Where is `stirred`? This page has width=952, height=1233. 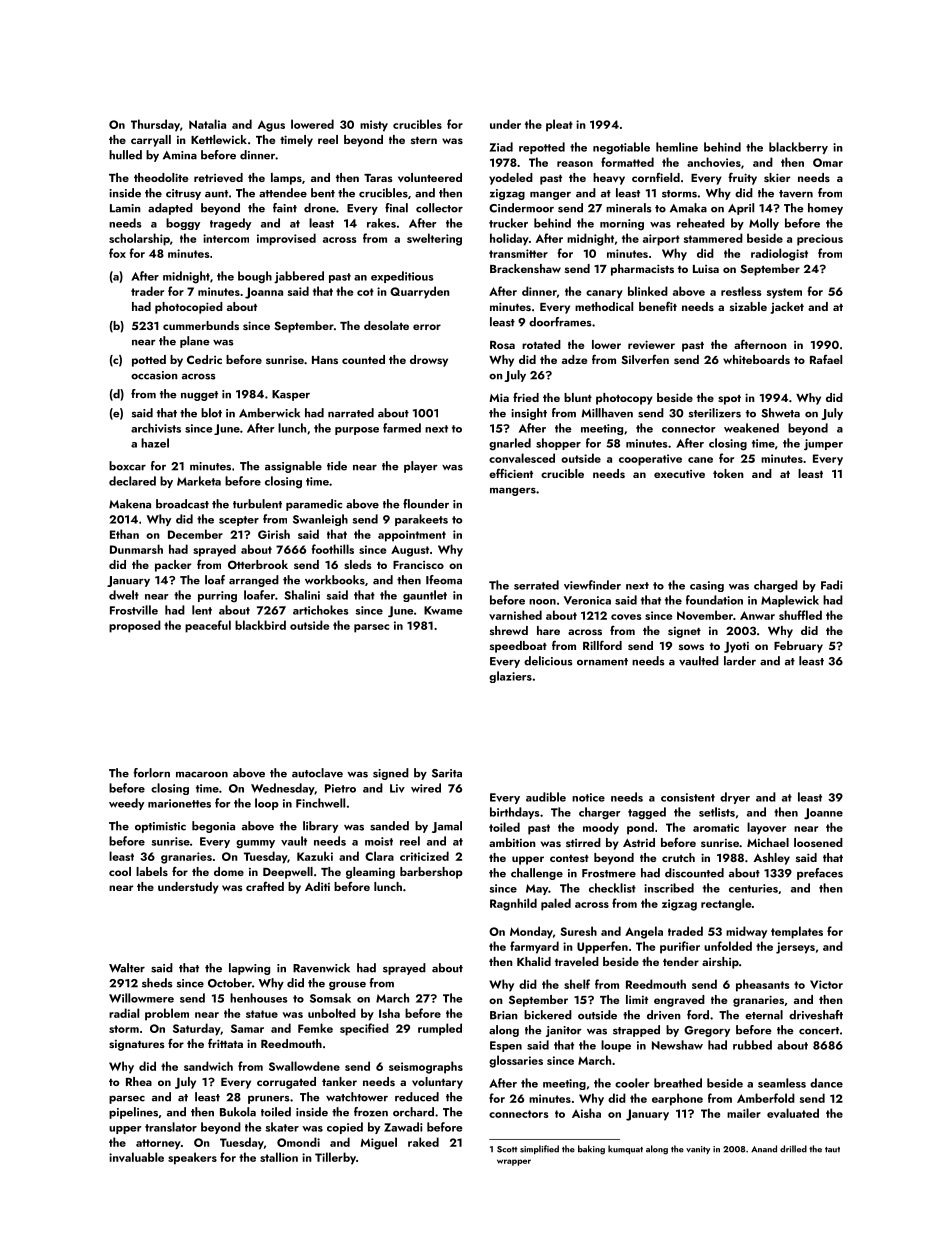
stirred is located at coordinates (583, 842).
